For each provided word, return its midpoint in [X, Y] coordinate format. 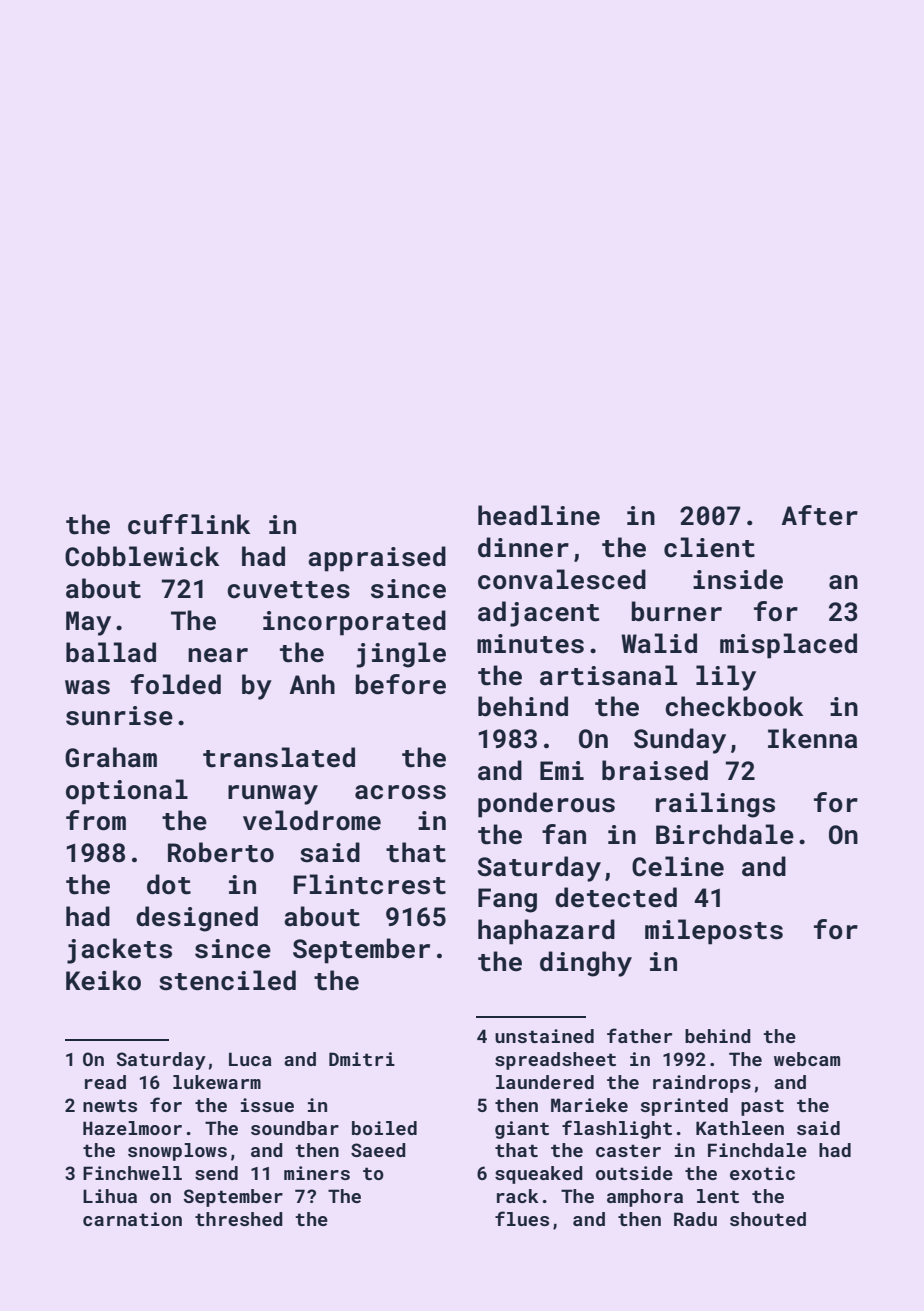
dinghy [586, 964]
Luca [250, 1059]
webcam [807, 1059]
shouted [768, 1219]
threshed [239, 1219]
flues [522, 1218]
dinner [523, 547]
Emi [562, 770]
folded [176, 684]
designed [197, 919]
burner [677, 611]
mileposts [714, 932]
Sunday [680, 741]
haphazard [546, 932]
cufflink [189, 524]
